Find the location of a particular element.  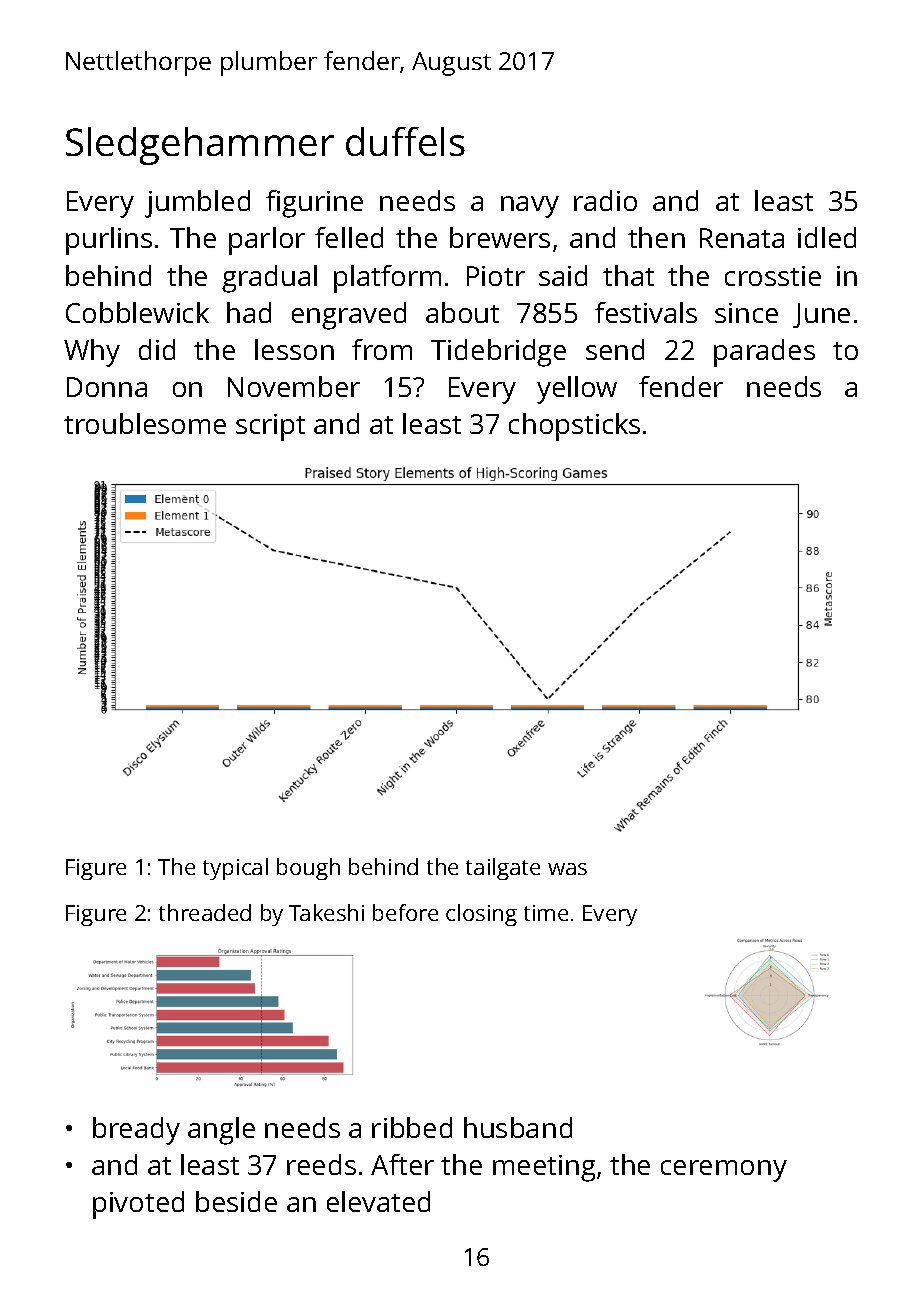

ceremony is located at coordinates (724, 1171).
